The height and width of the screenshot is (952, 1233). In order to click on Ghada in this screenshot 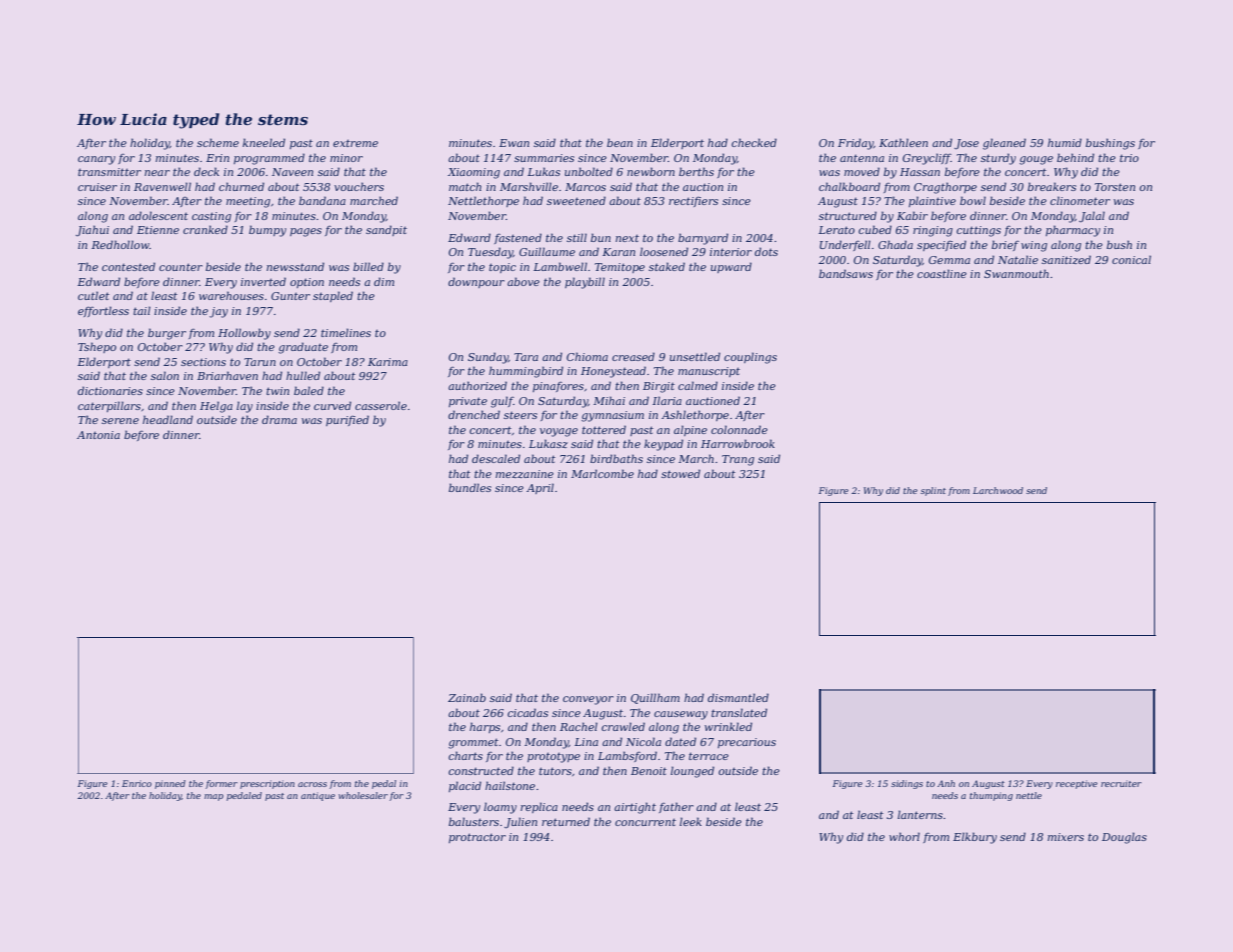, I will do `click(895, 244)`.
